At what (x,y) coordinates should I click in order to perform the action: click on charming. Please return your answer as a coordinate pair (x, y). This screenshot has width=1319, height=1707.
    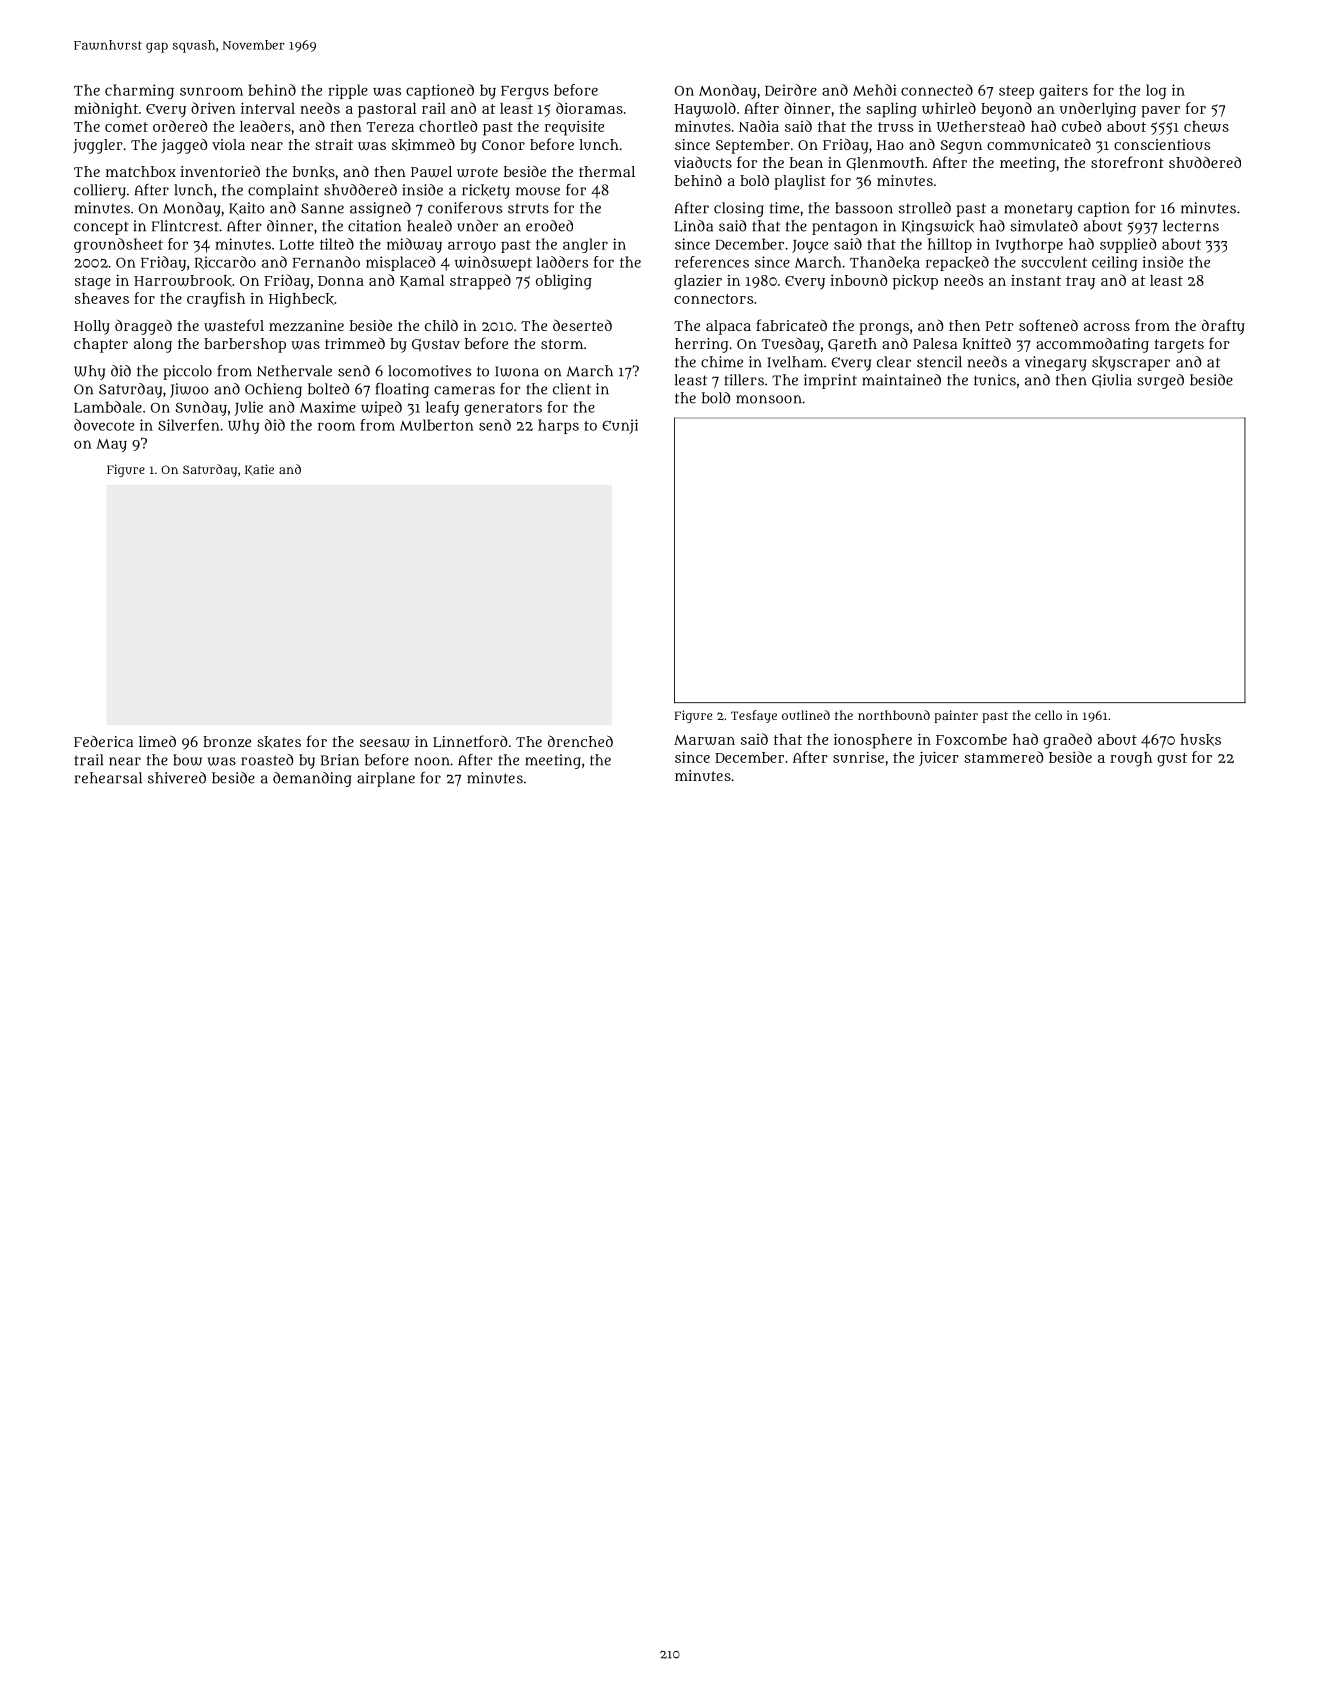
    Looking at the image, I should click on (139, 91).
